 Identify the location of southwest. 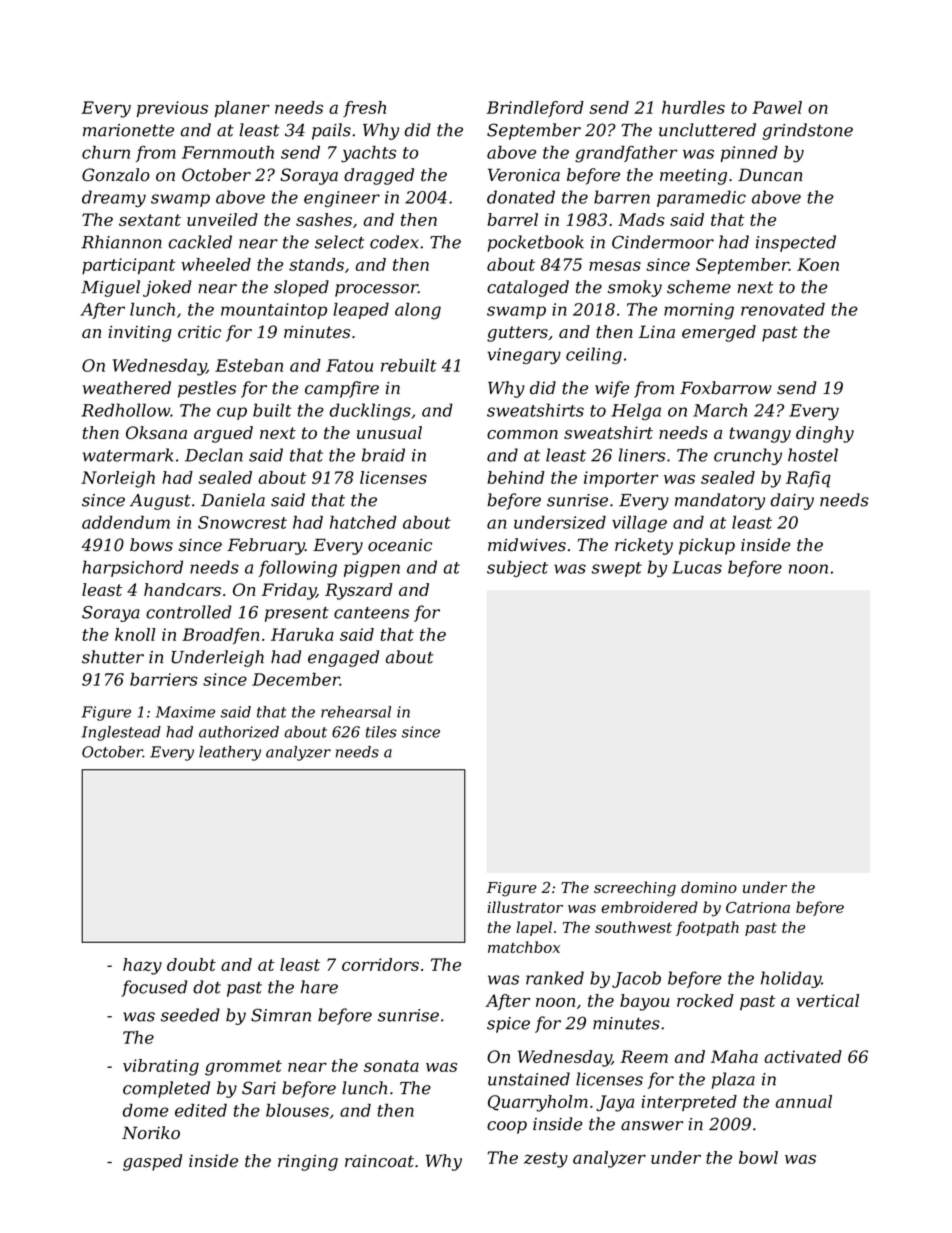
(633, 927).
